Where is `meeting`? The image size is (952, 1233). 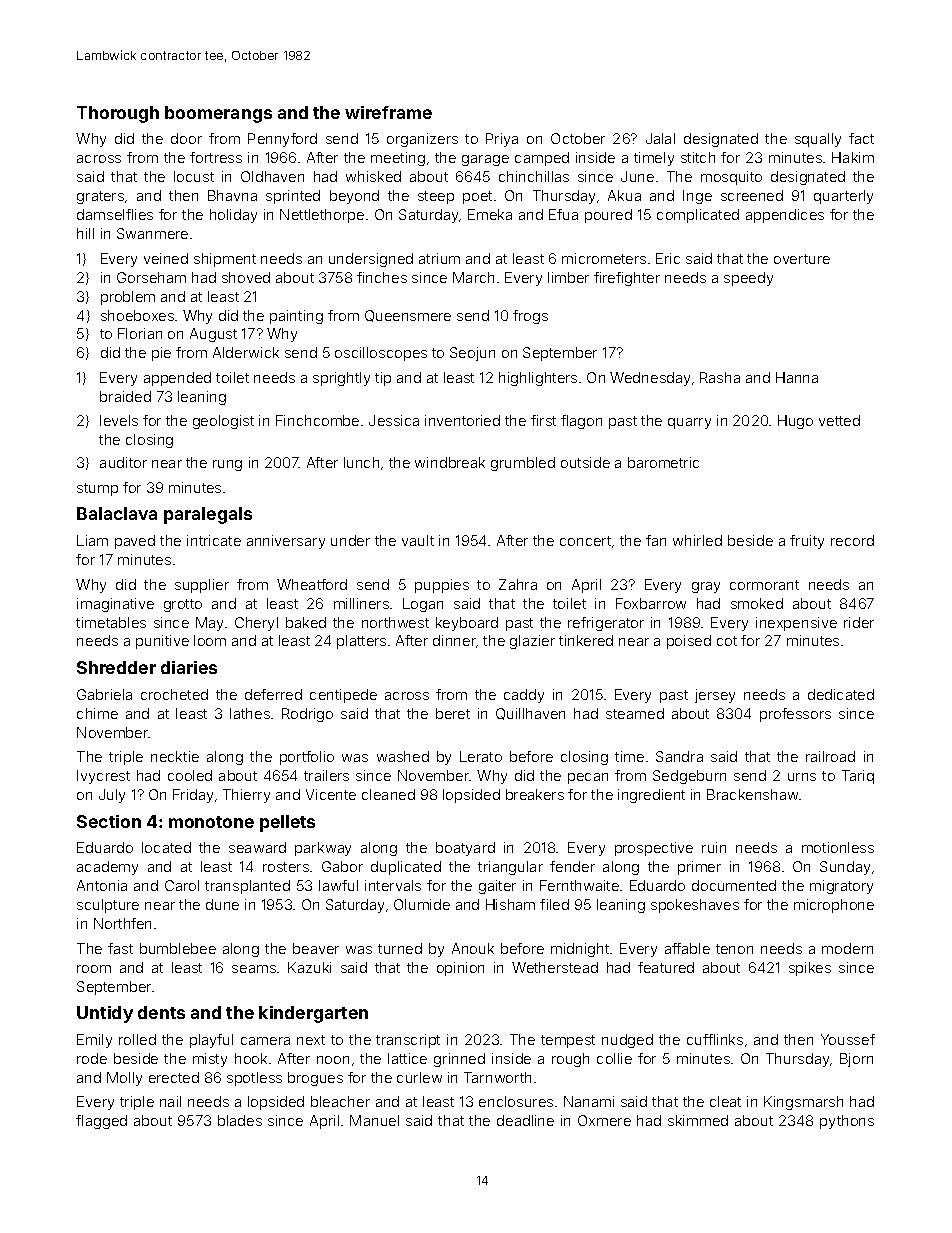
meeting is located at coordinates (398, 159).
